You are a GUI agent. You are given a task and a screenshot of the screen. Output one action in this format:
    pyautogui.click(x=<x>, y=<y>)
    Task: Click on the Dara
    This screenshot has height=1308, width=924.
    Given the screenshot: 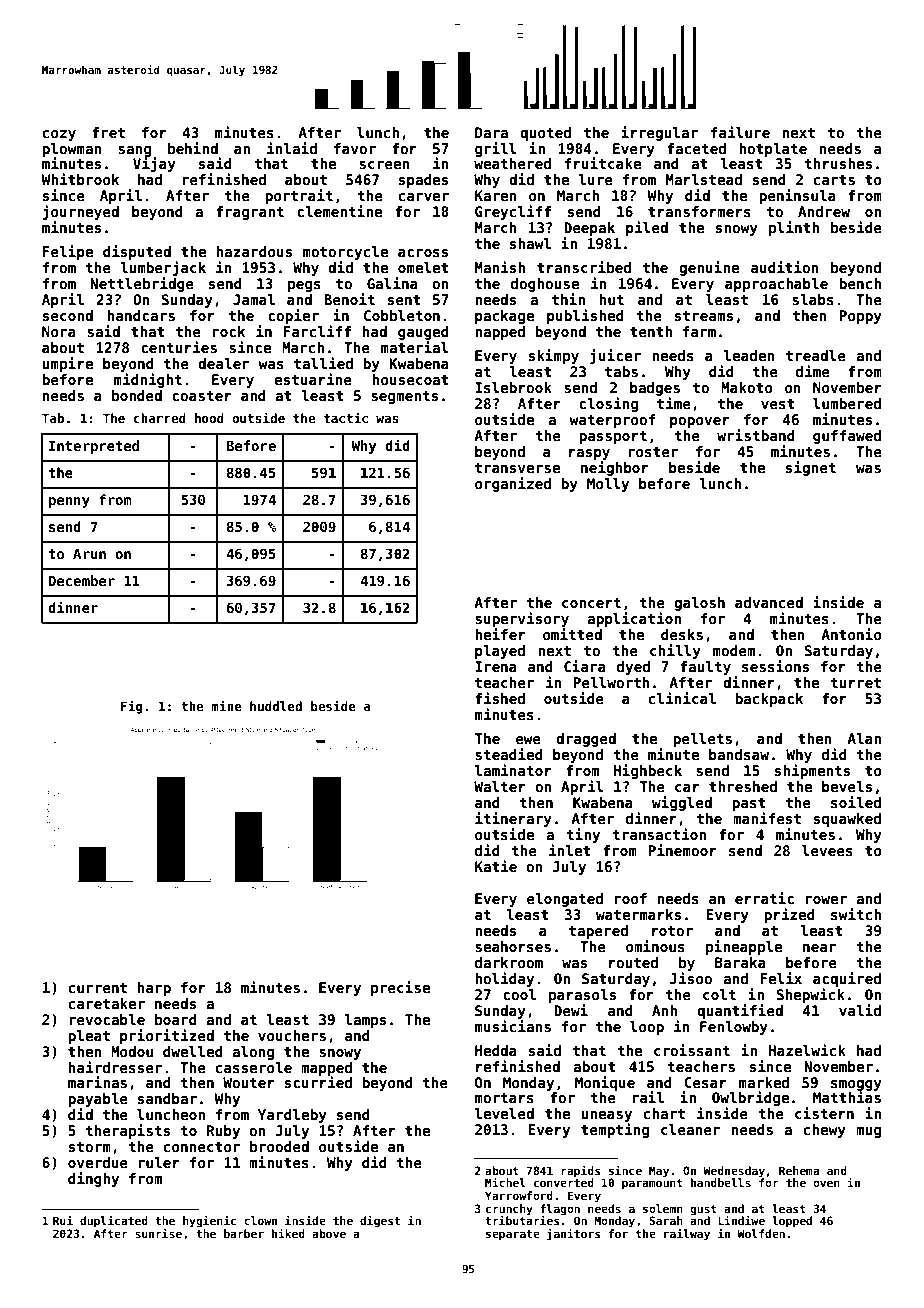 What is the action you would take?
    pyautogui.click(x=491, y=132)
